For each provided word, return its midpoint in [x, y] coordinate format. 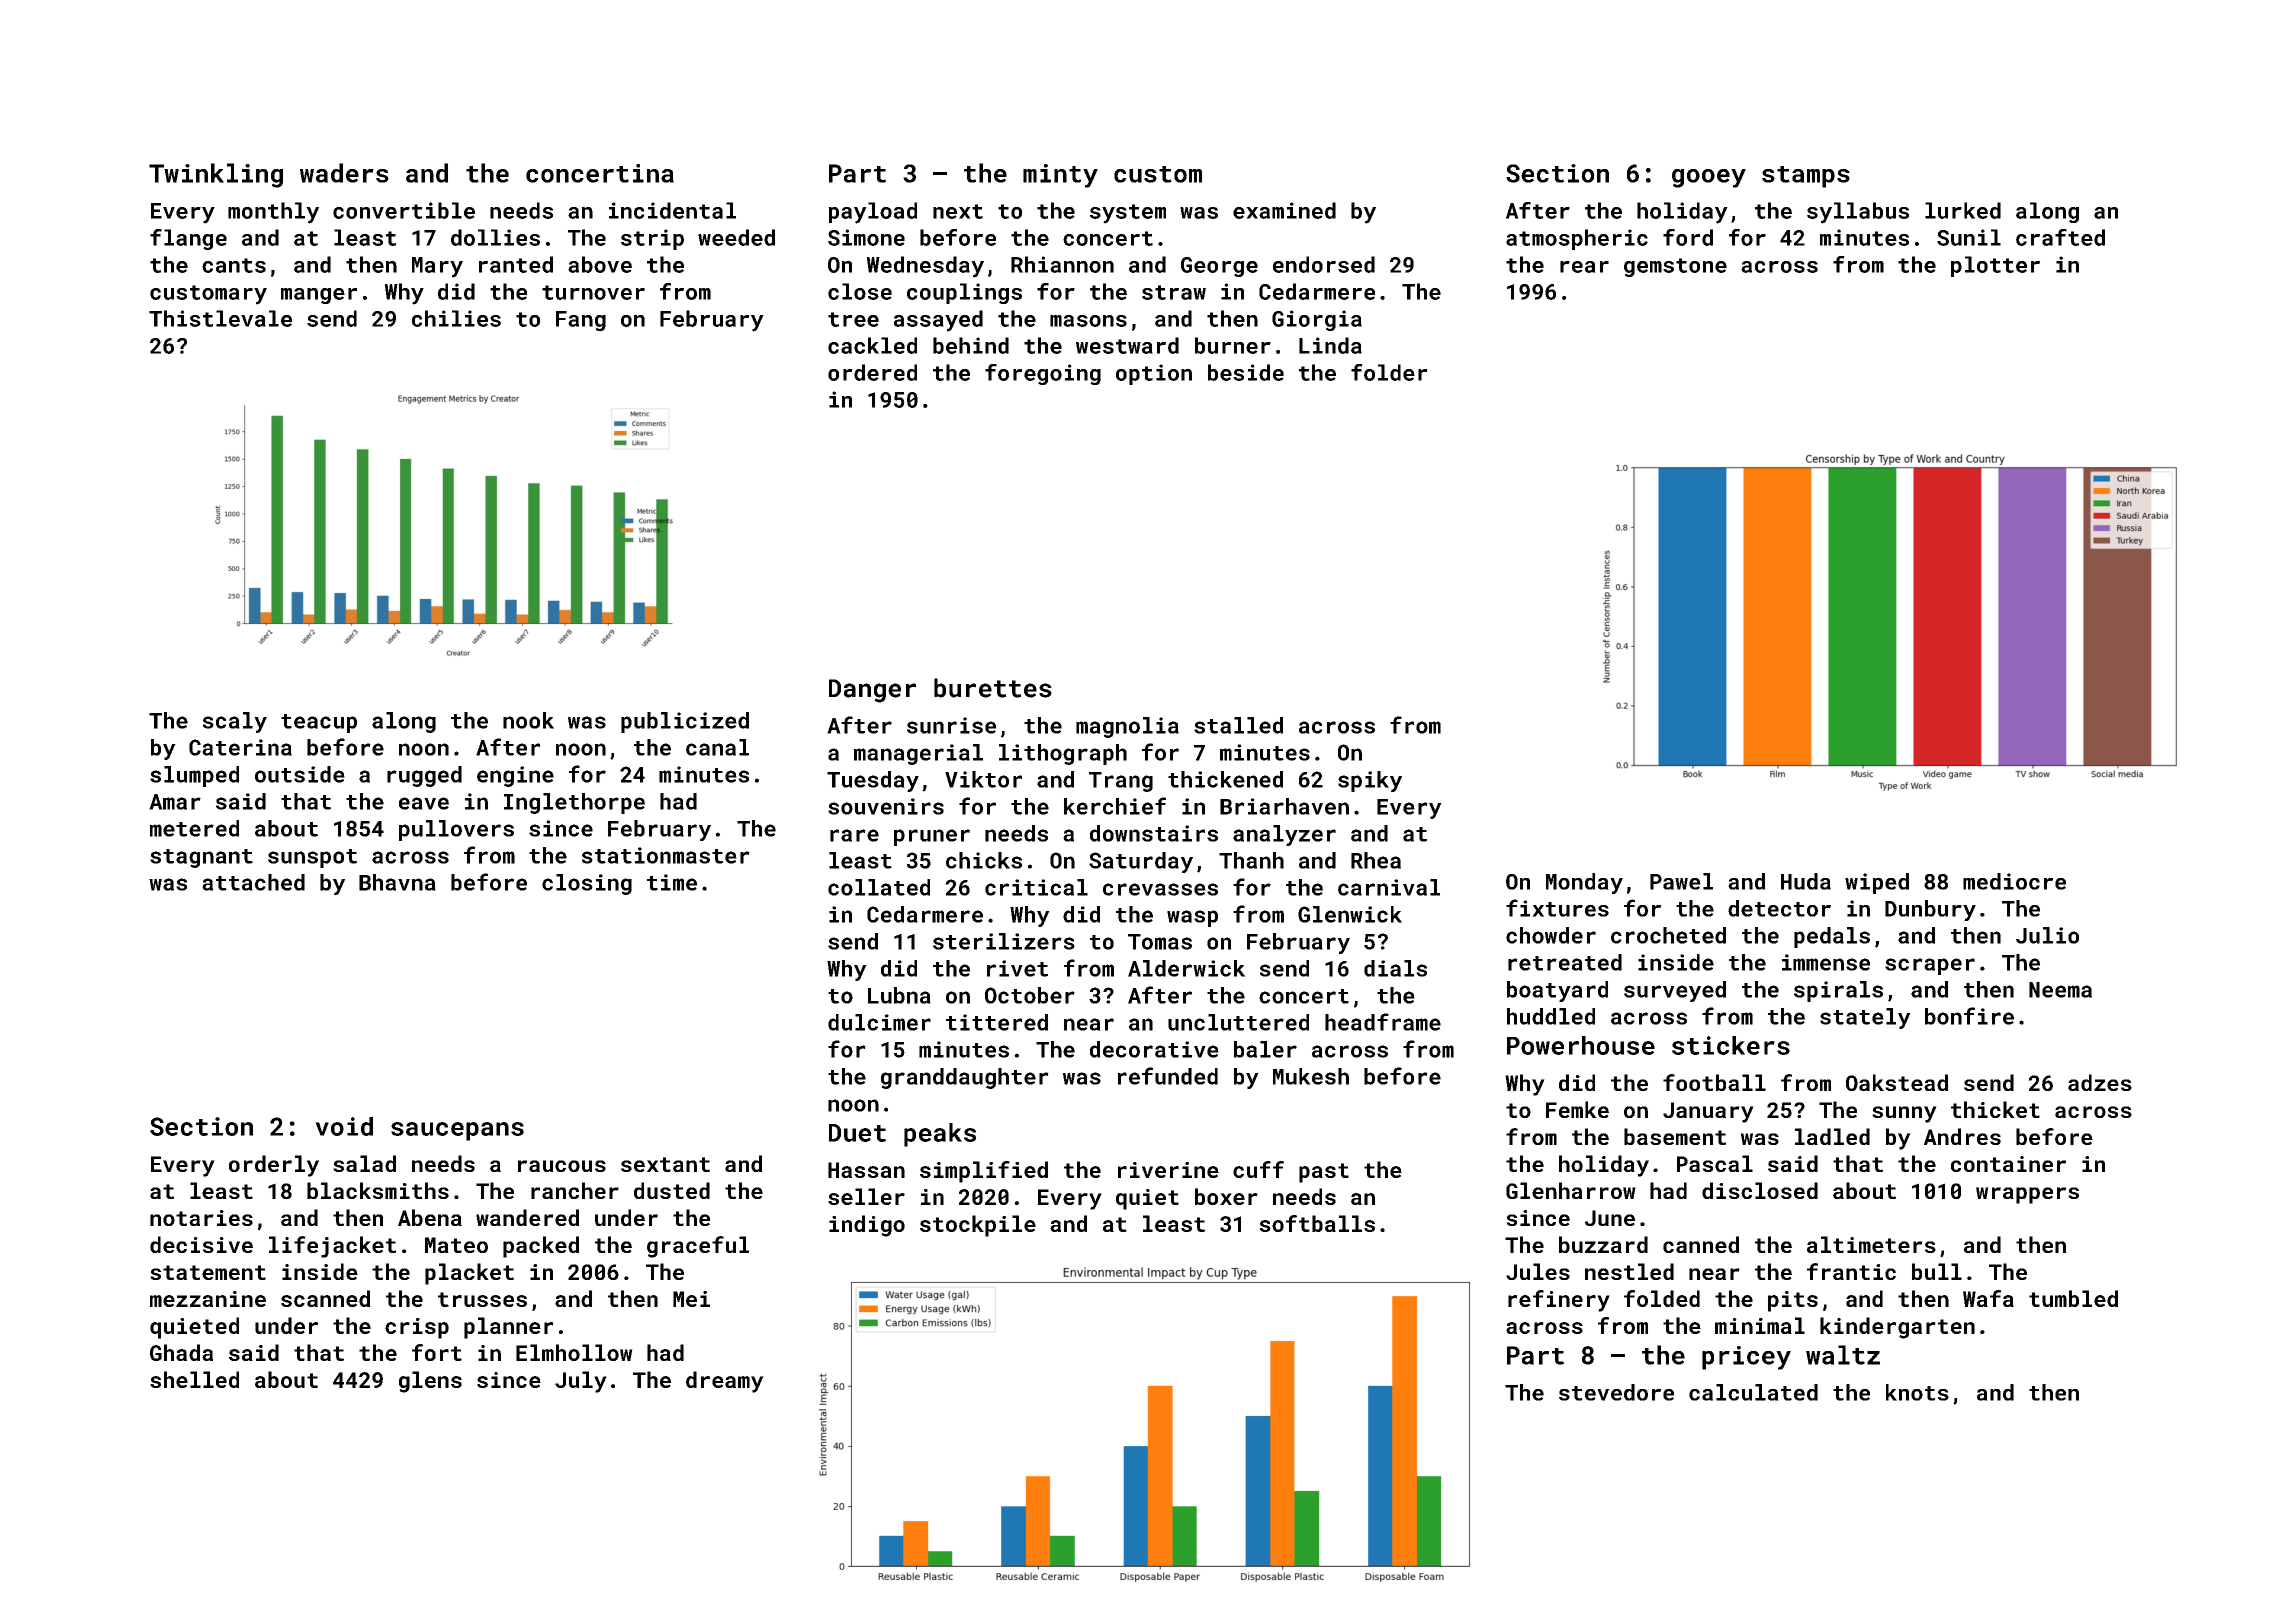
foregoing [1043, 374]
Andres [1962, 1136]
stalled [1238, 725]
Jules [1538, 1271]
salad [364, 1163]
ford [1688, 237]
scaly [235, 722]
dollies [495, 237]
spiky [1370, 781]
